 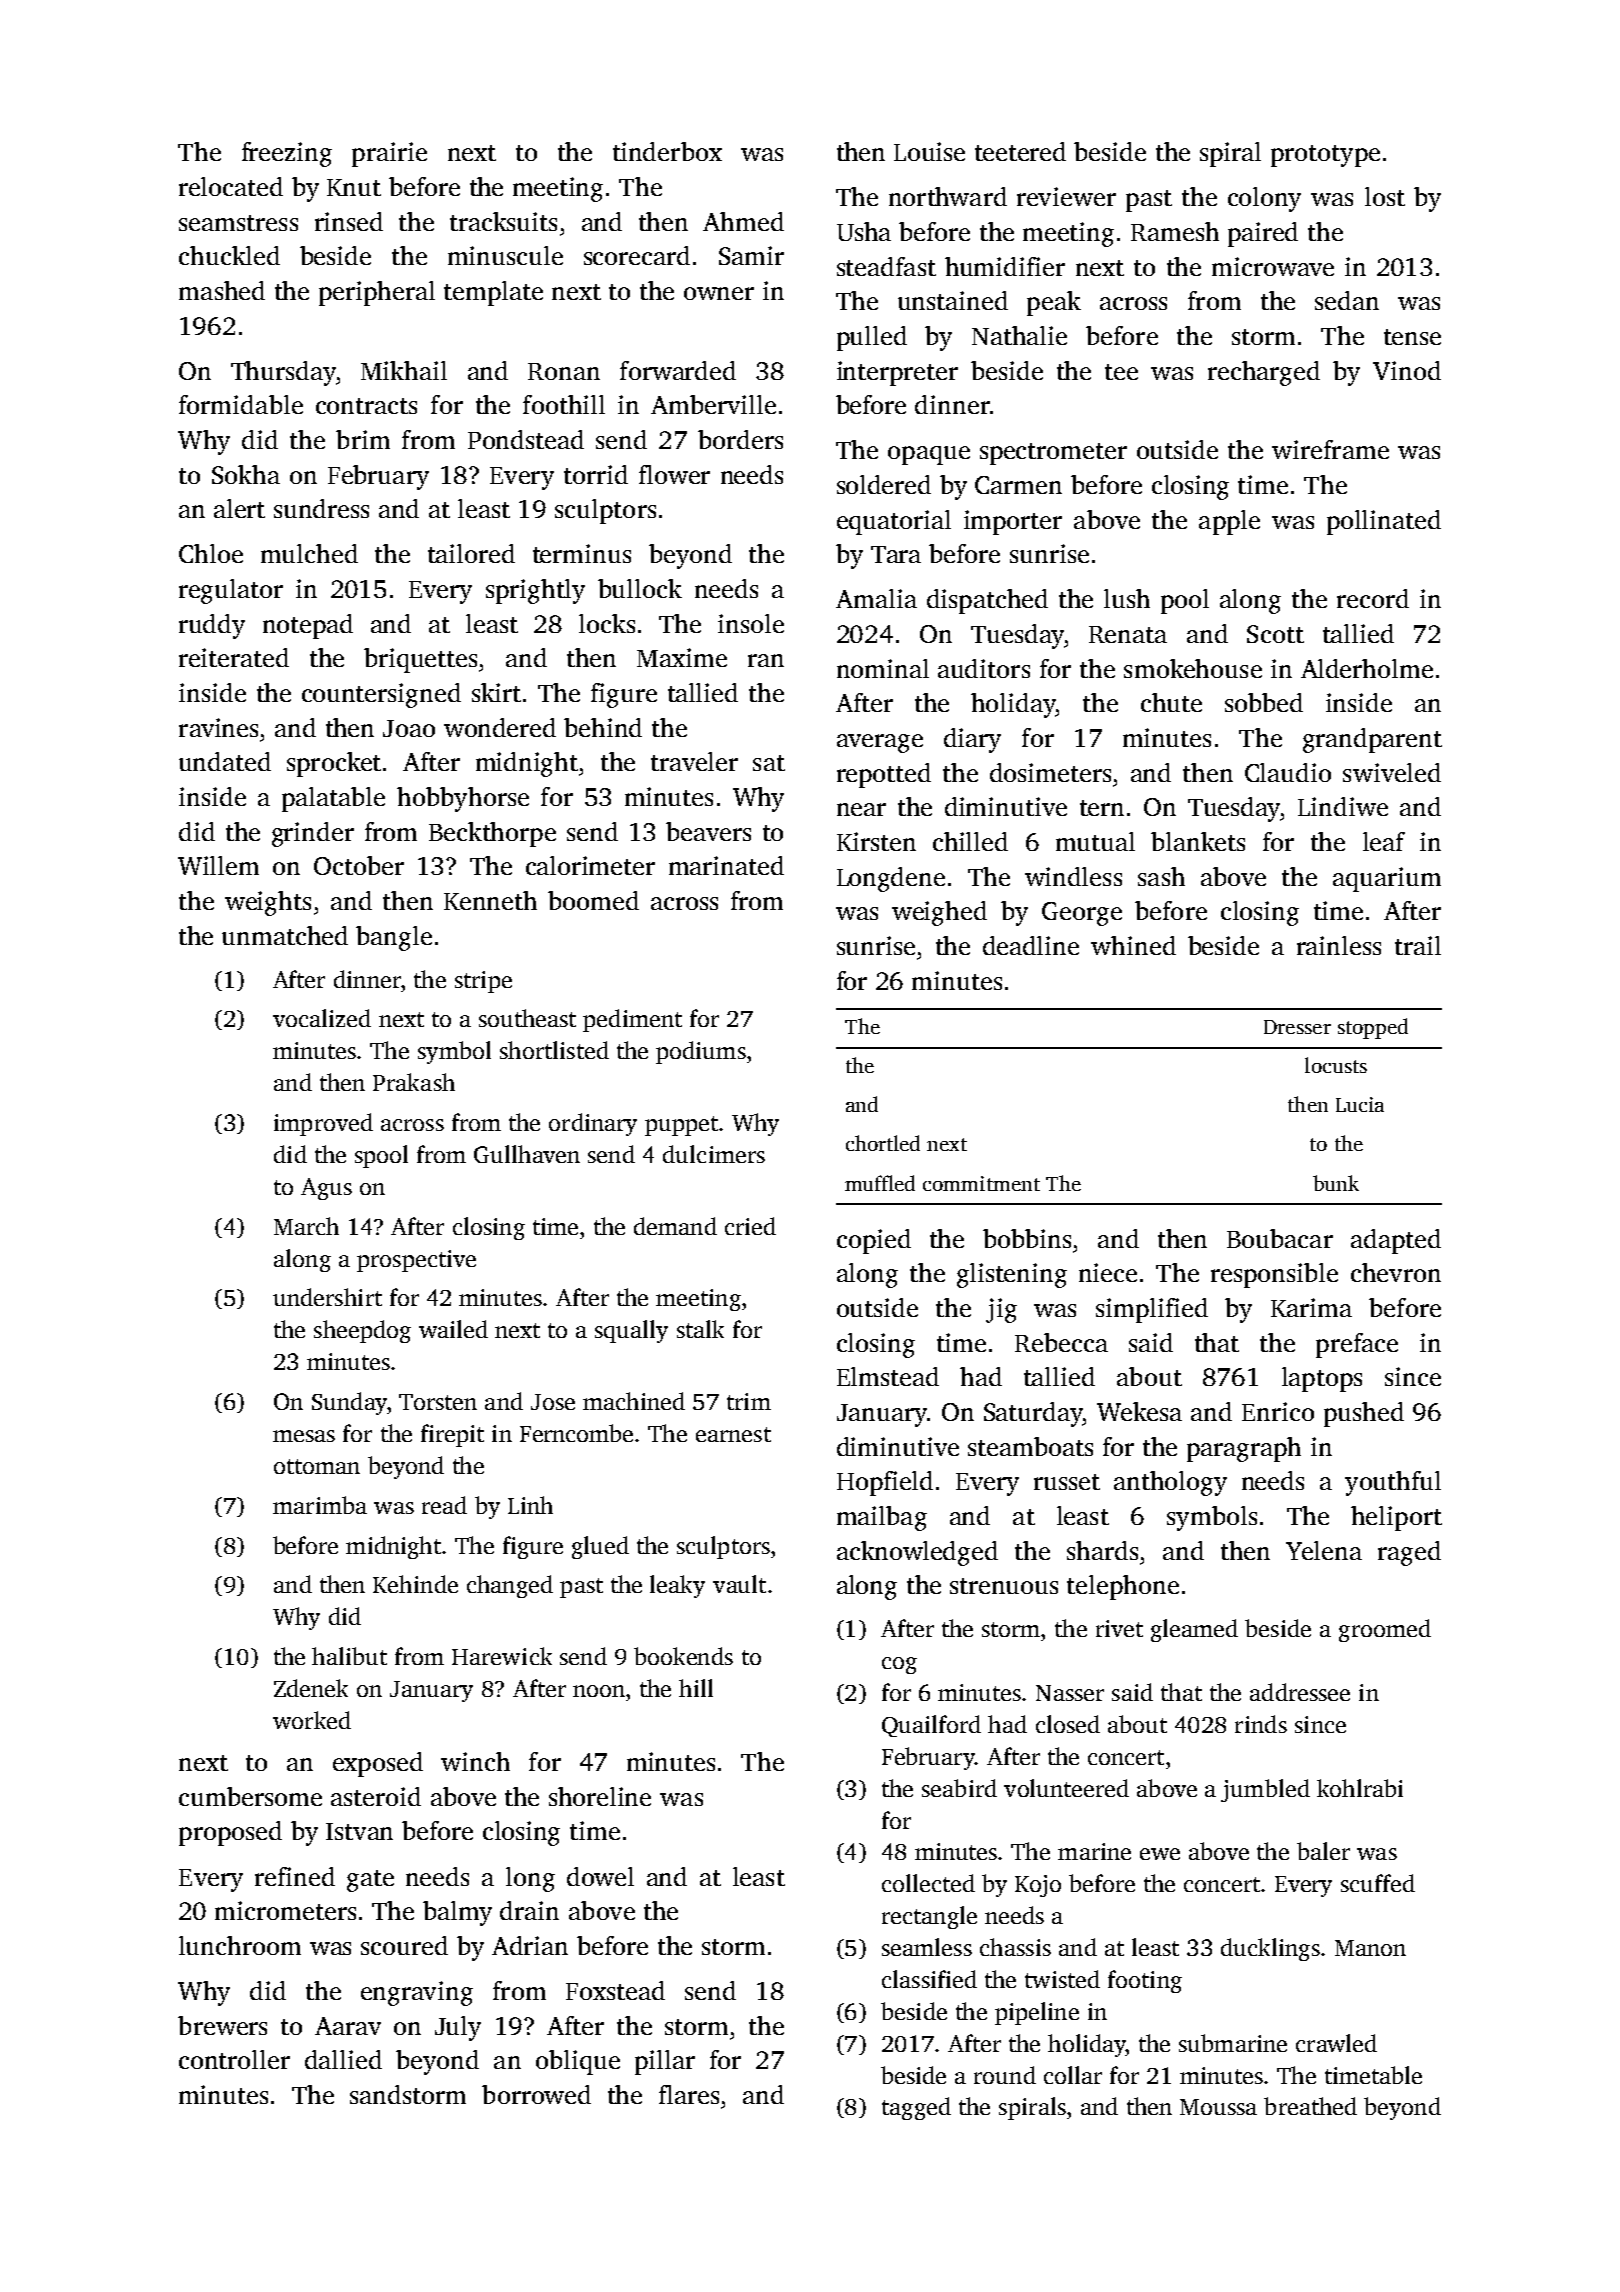 I want to click on George, so click(x=1082, y=914).
